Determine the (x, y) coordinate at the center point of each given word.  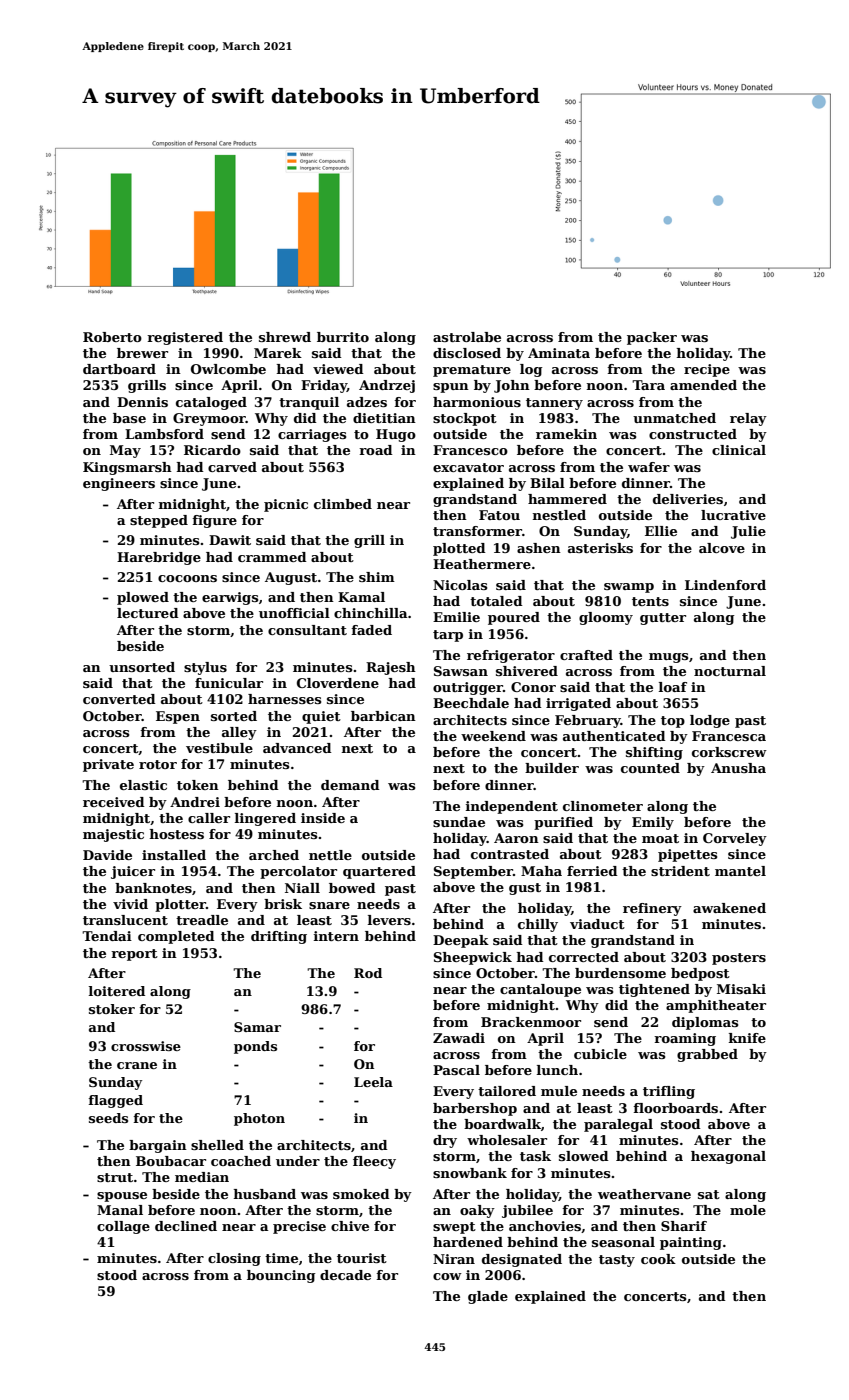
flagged (116, 1101)
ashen (539, 548)
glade (488, 1297)
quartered (379, 872)
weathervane (644, 1194)
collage (123, 1227)
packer (652, 338)
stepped (159, 521)
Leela (373, 1082)
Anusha (738, 768)
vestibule (219, 748)
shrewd (285, 337)
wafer (649, 467)
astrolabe (467, 337)
